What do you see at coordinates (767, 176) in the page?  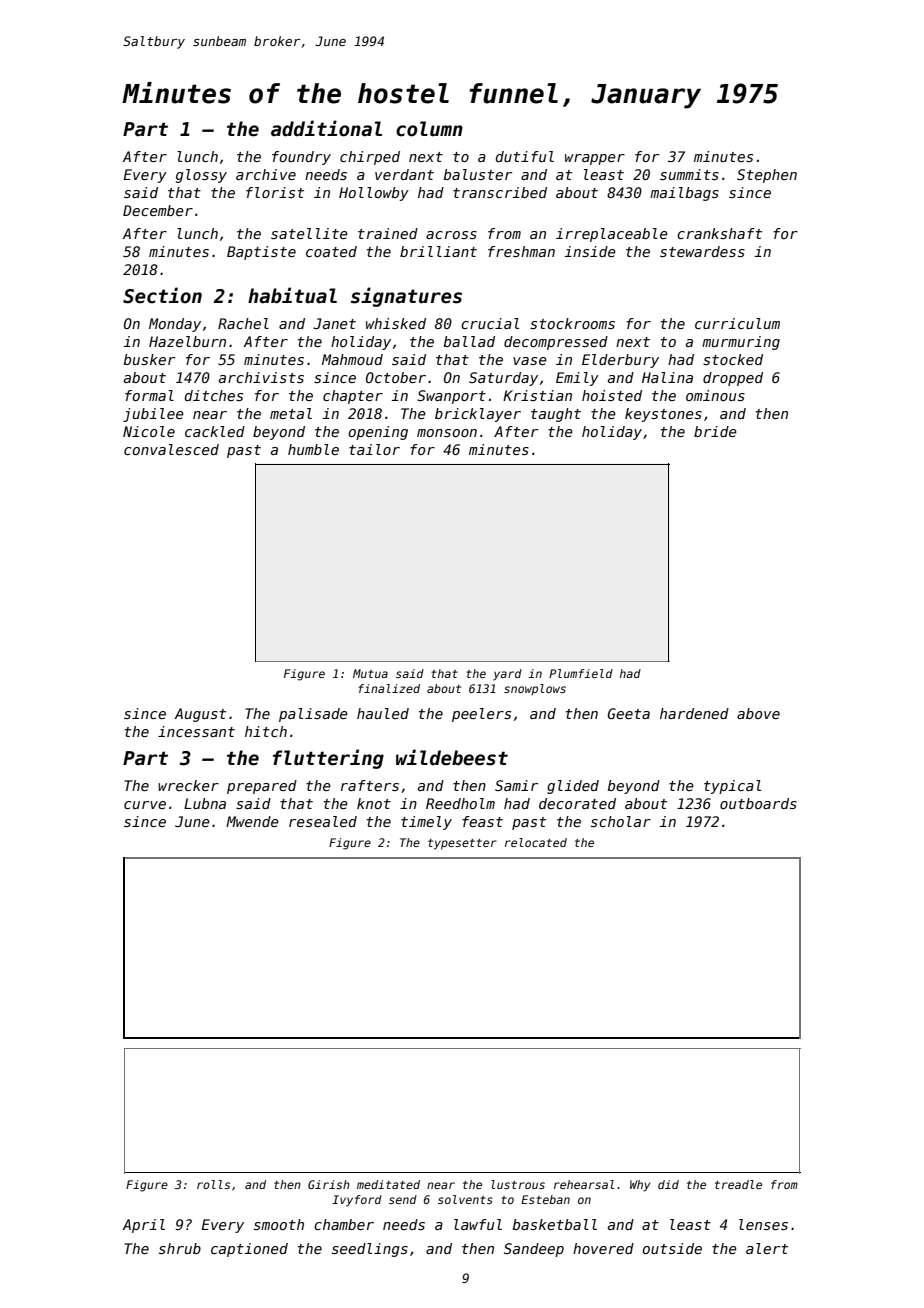 I see `Stephen` at bounding box center [767, 176].
